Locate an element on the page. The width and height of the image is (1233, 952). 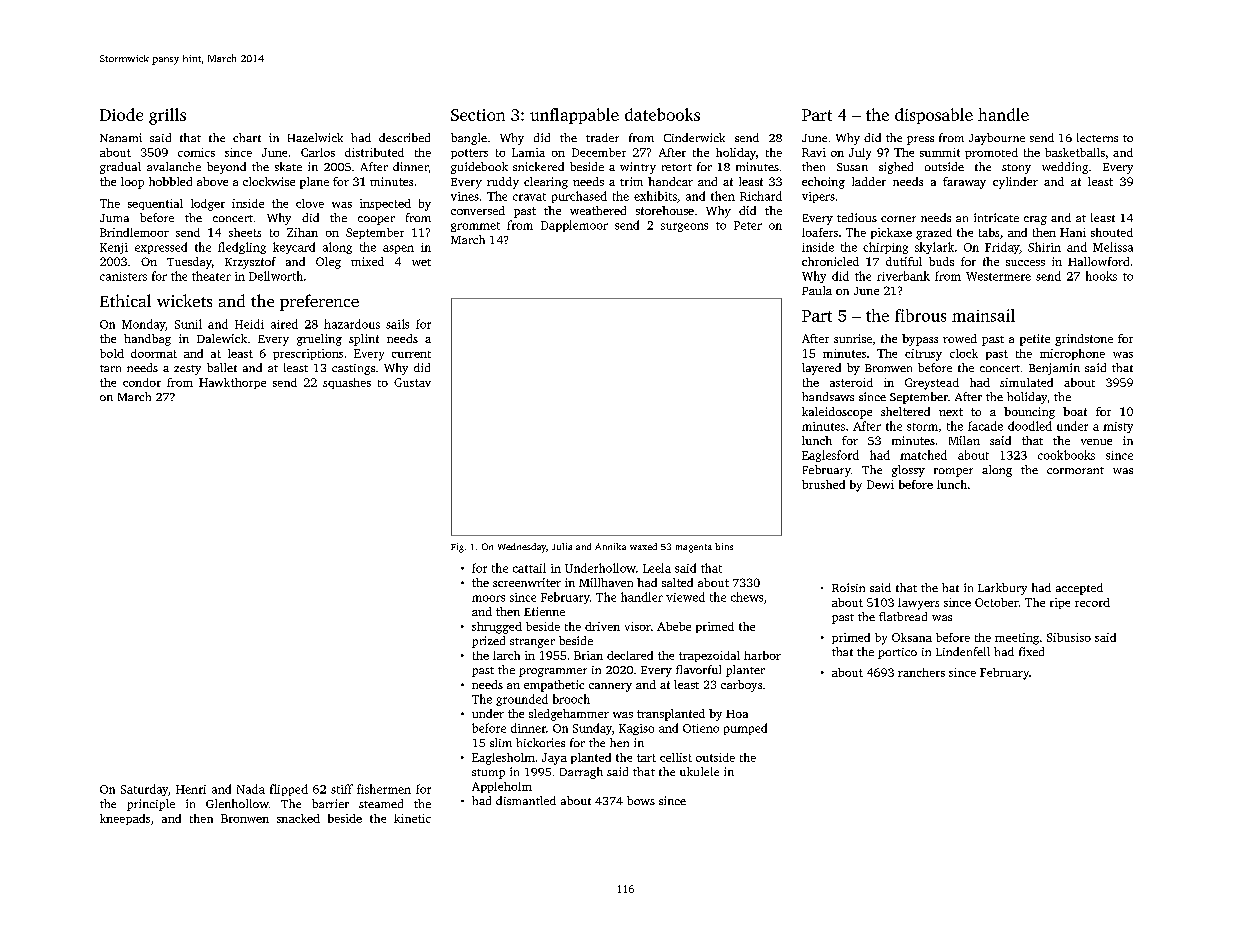
kinetic is located at coordinates (412, 818).
